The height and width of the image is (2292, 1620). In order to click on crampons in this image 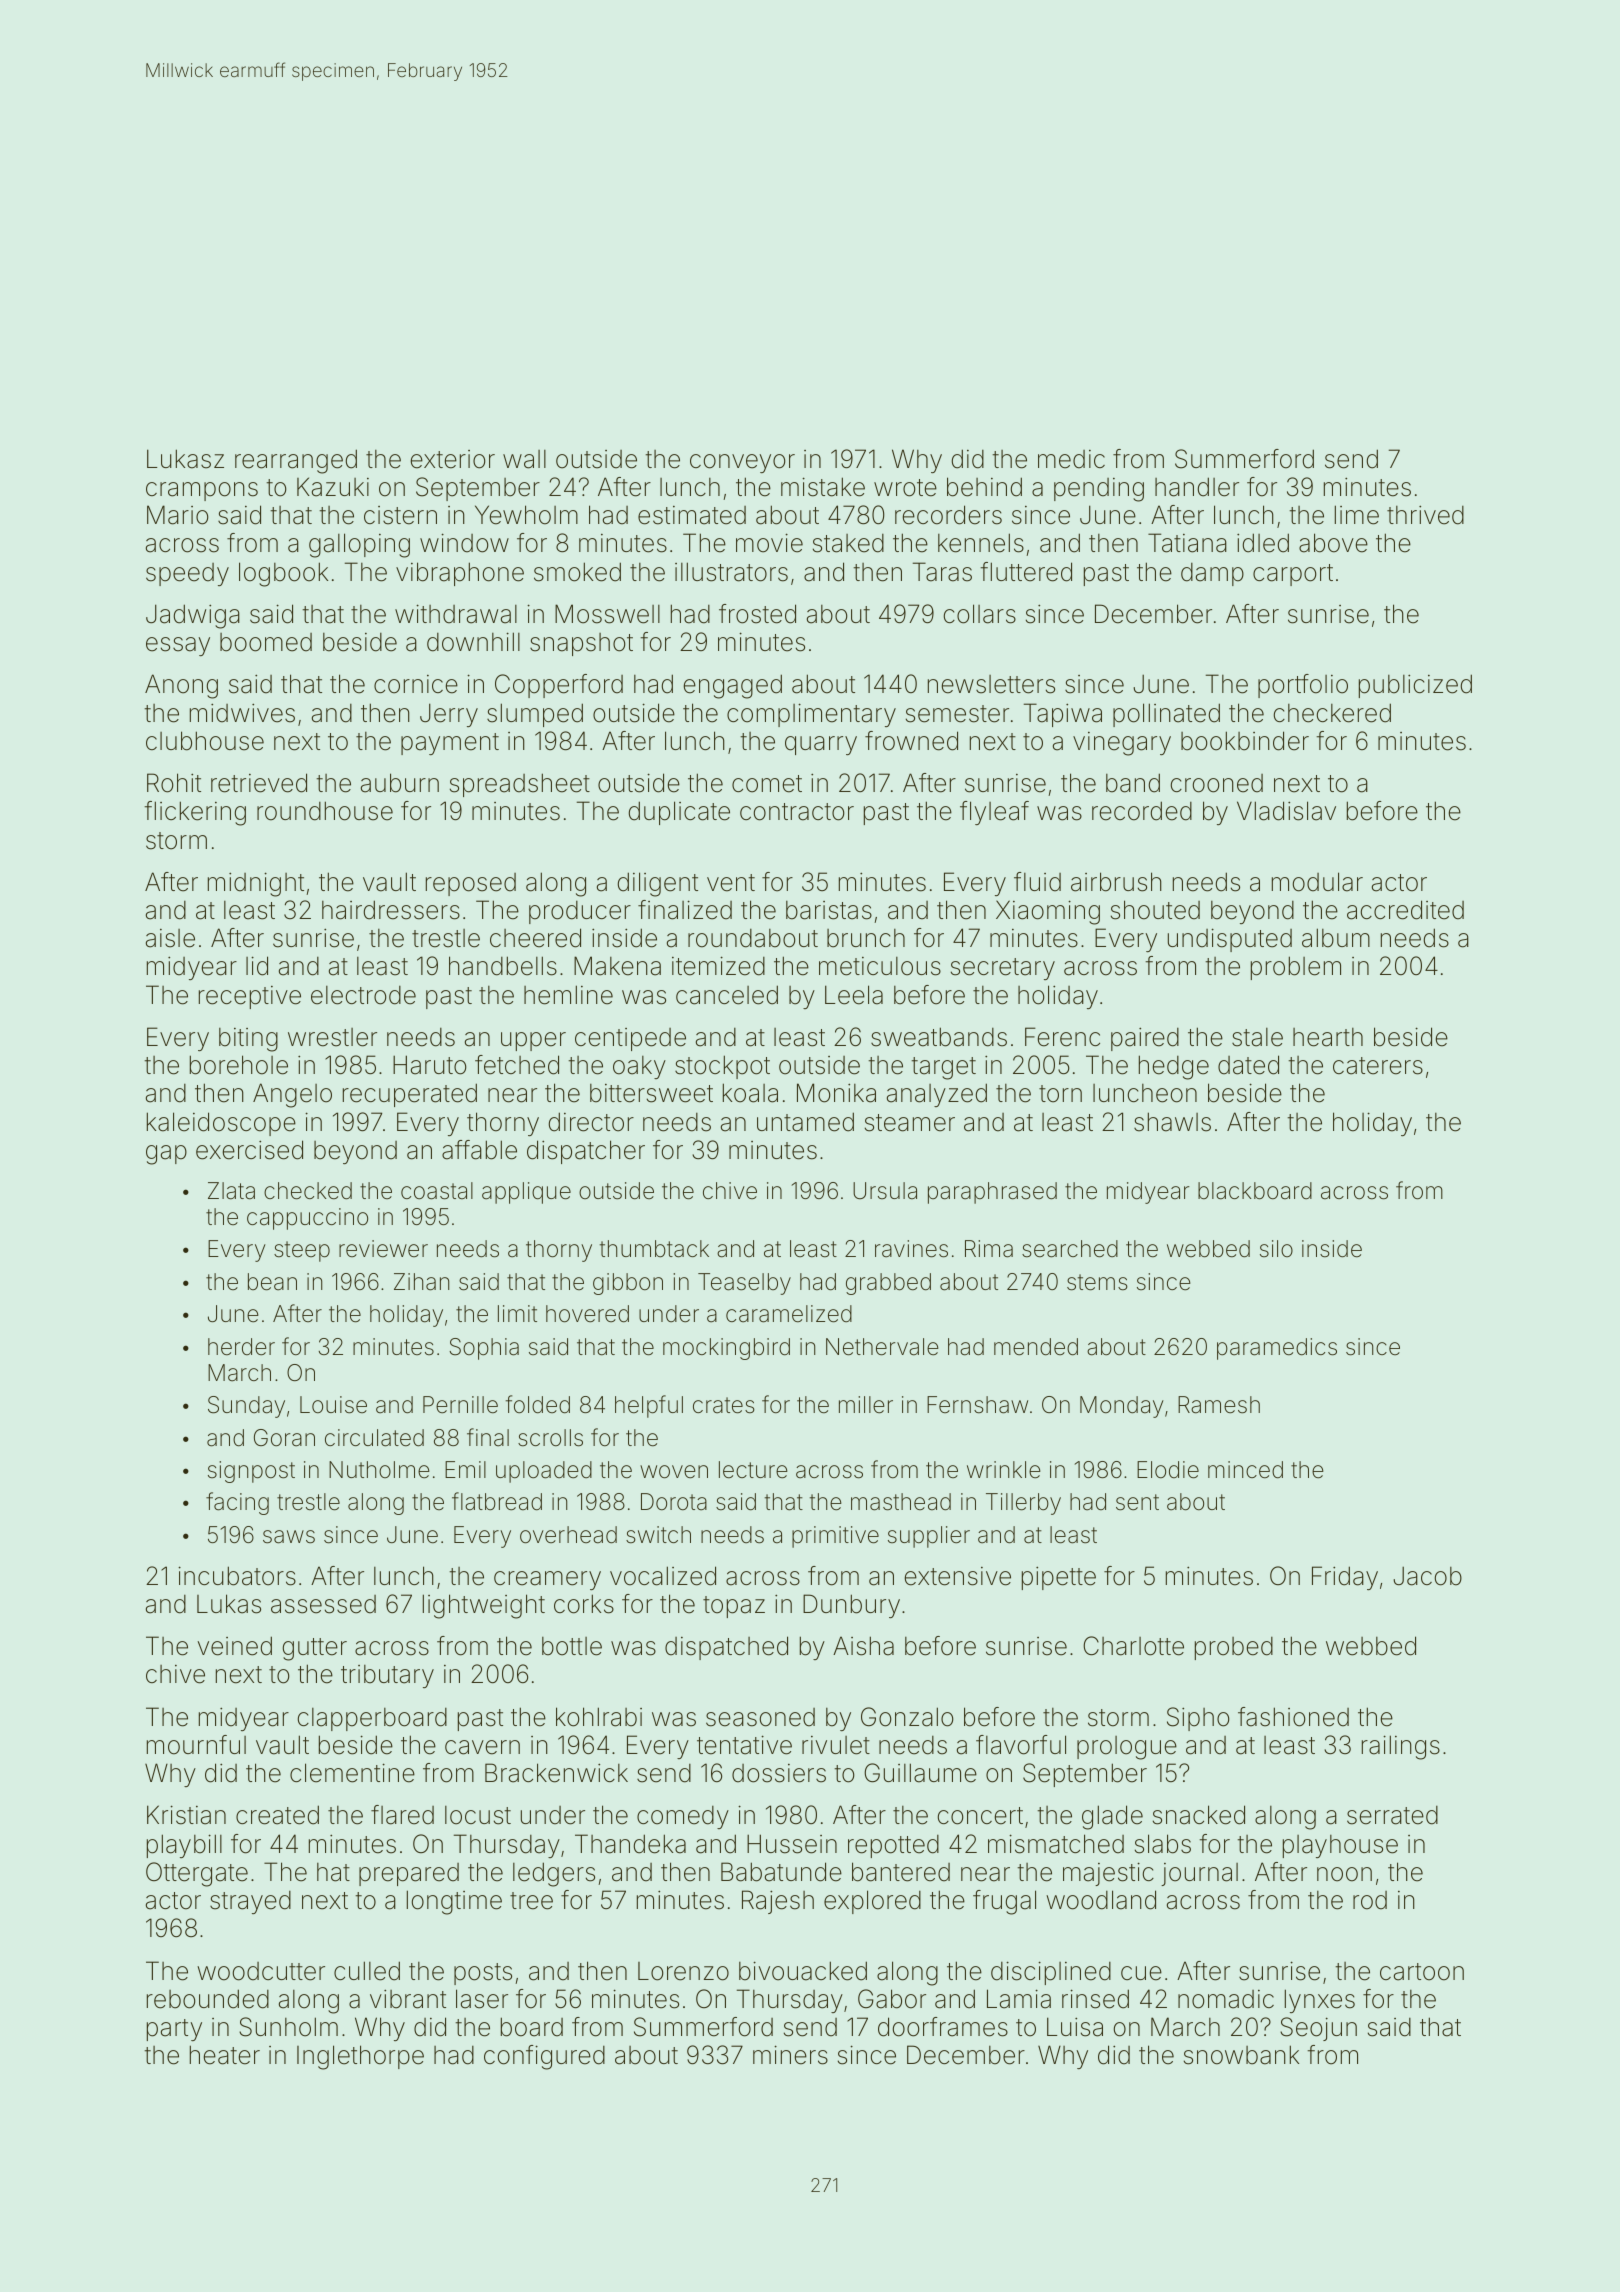, I will do `click(202, 491)`.
